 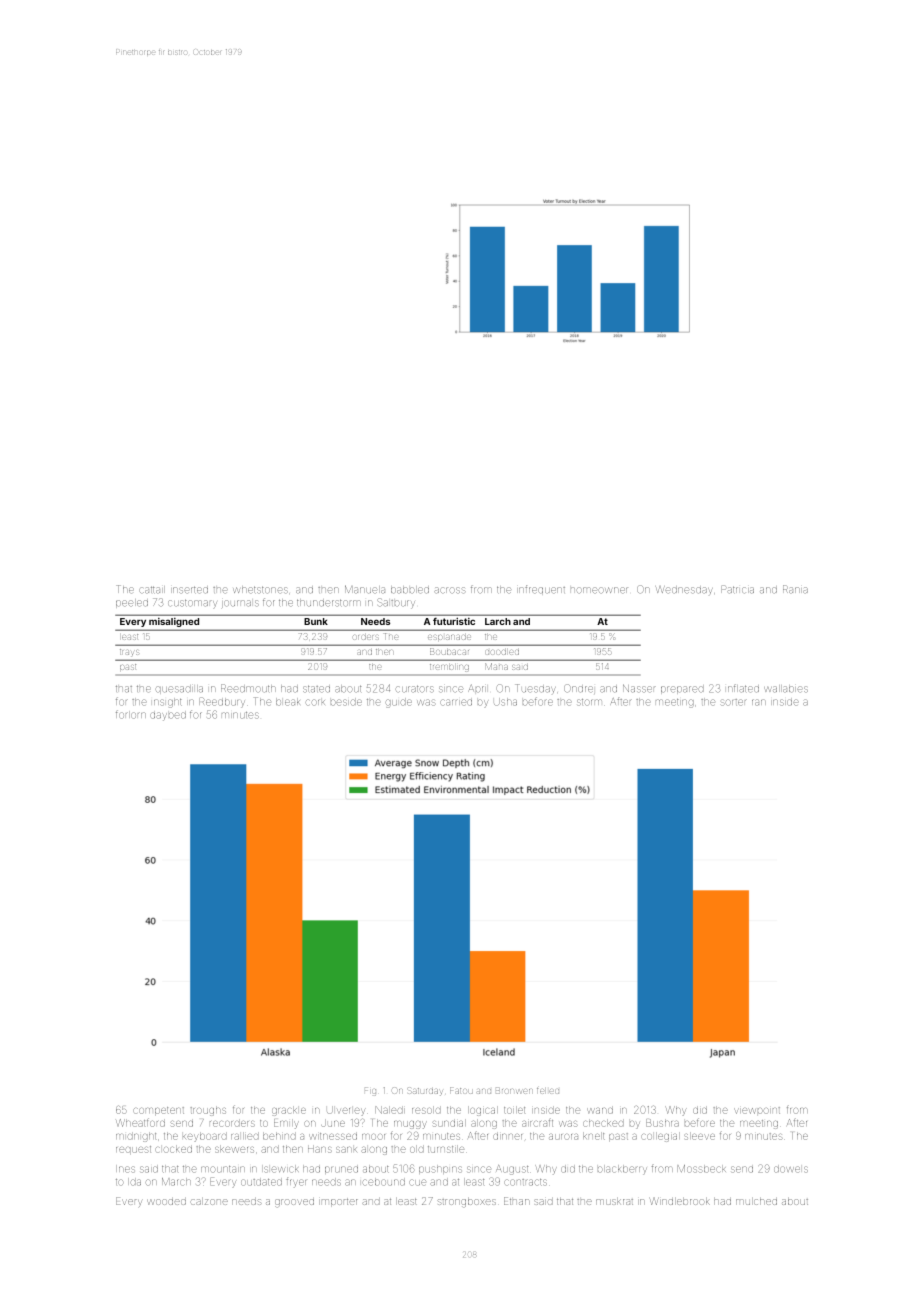 What do you see at coordinates (461, 1090) in the page?
I see `Fatou` at bounding box center [461, 1090].
